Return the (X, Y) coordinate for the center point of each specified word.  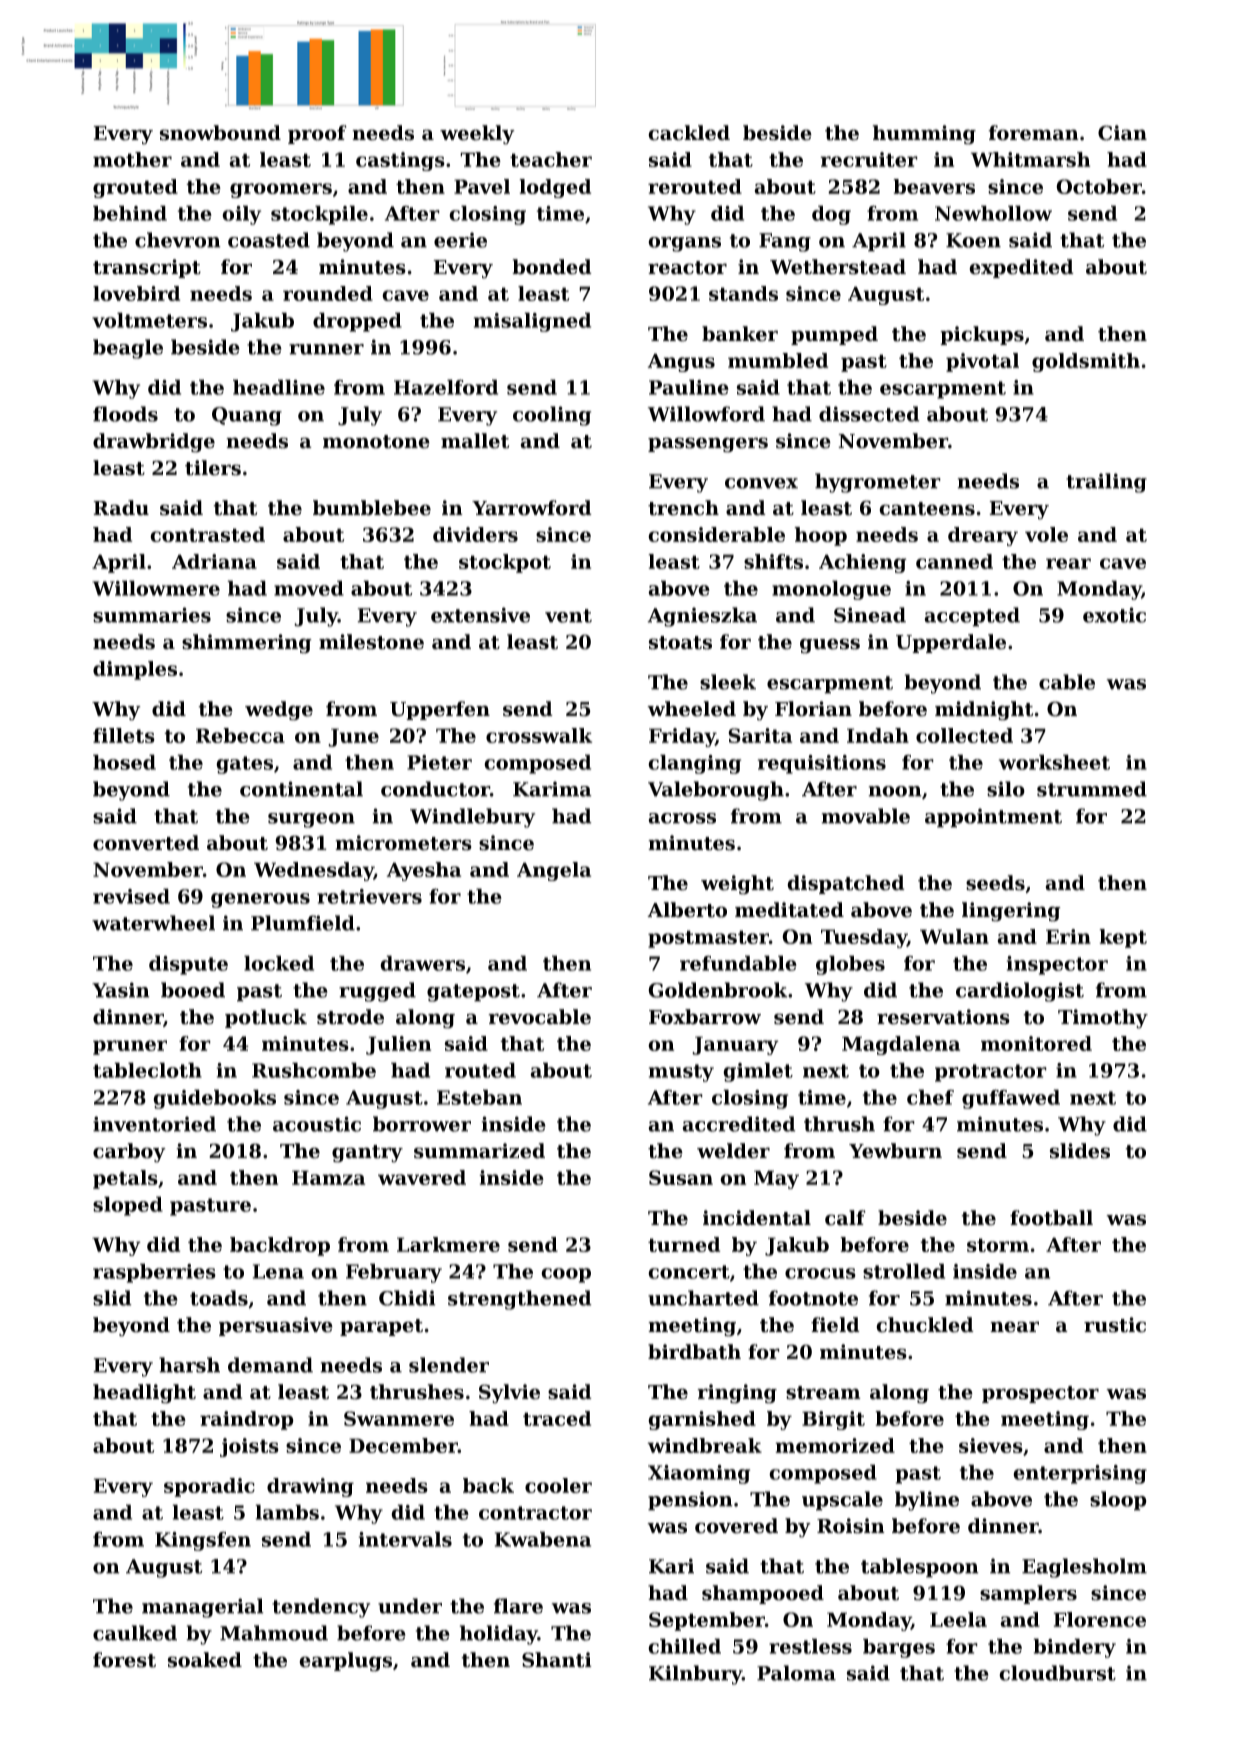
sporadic (209, 1487)
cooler (558, 1485)
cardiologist (1020, 992)
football (1051, 1218)
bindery (1074, 1648)
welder (733, 1151)
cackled (689, 133)
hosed (124, 762)
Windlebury (472, 818)
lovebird (136, 293)
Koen (973, 240)
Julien (398, 1045)
